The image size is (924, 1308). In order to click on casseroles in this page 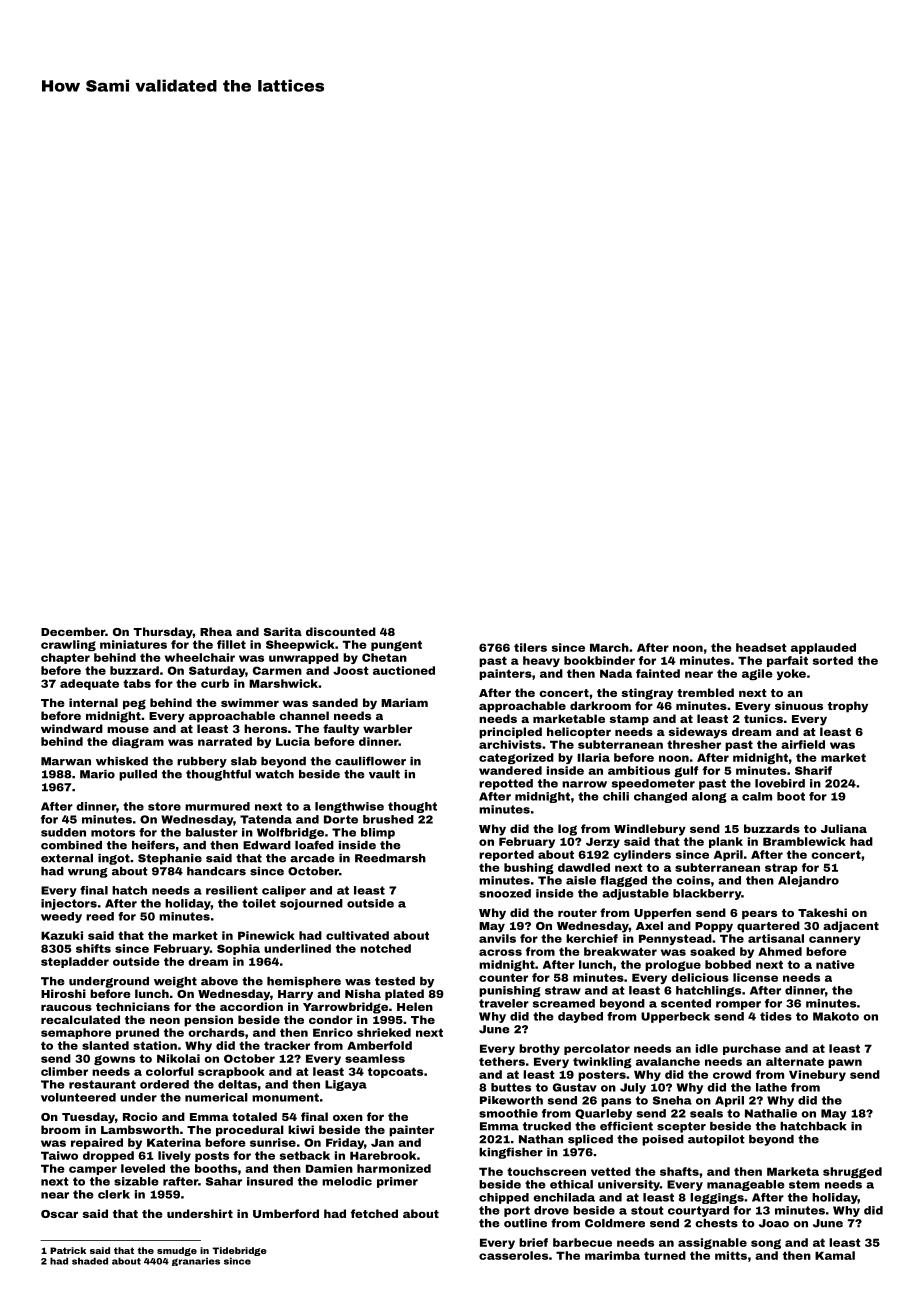, I will do `click(513, 1255)`.
